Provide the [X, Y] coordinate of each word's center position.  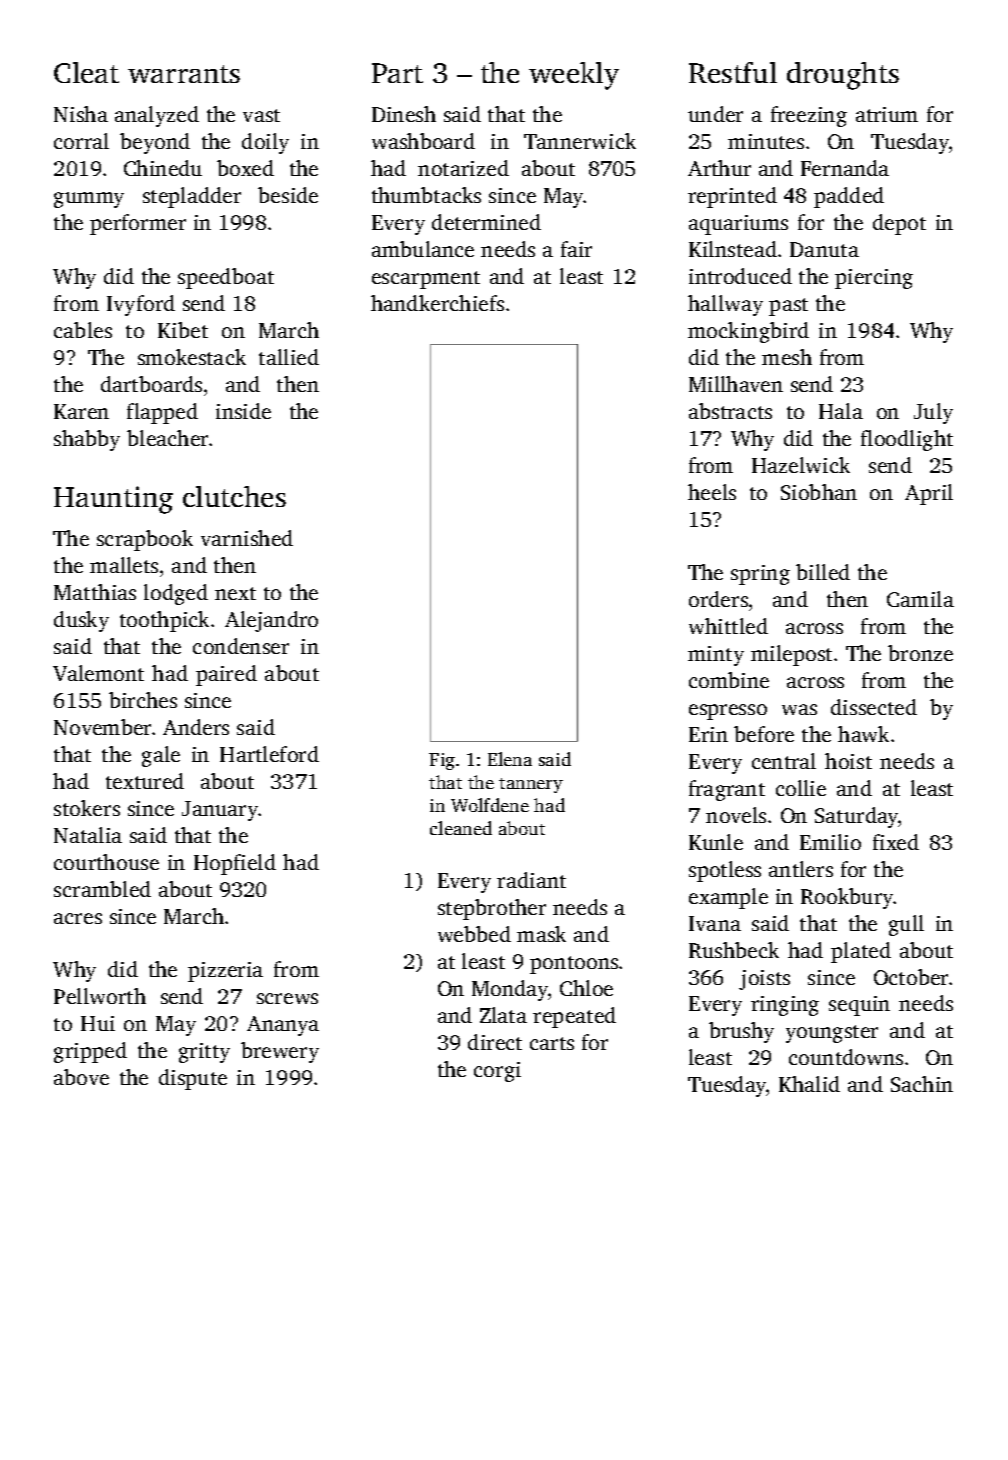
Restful [733, 72]
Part [397, 73]
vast [261, 115]
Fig [442, 761]
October [911, 977]
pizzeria [225, 972]
